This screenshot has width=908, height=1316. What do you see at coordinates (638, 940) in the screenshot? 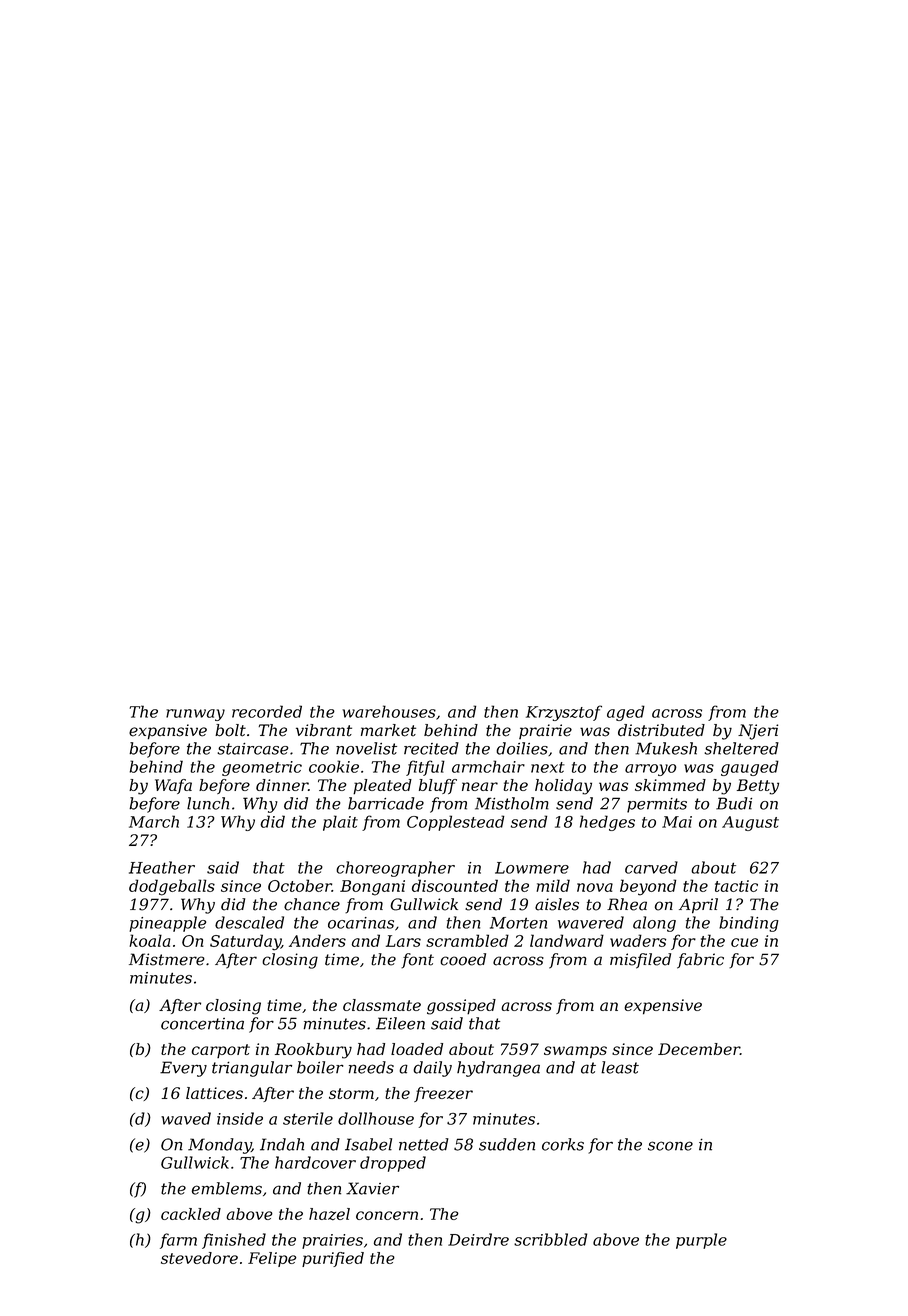
I see `waders` at bounding box center [638, 940].
